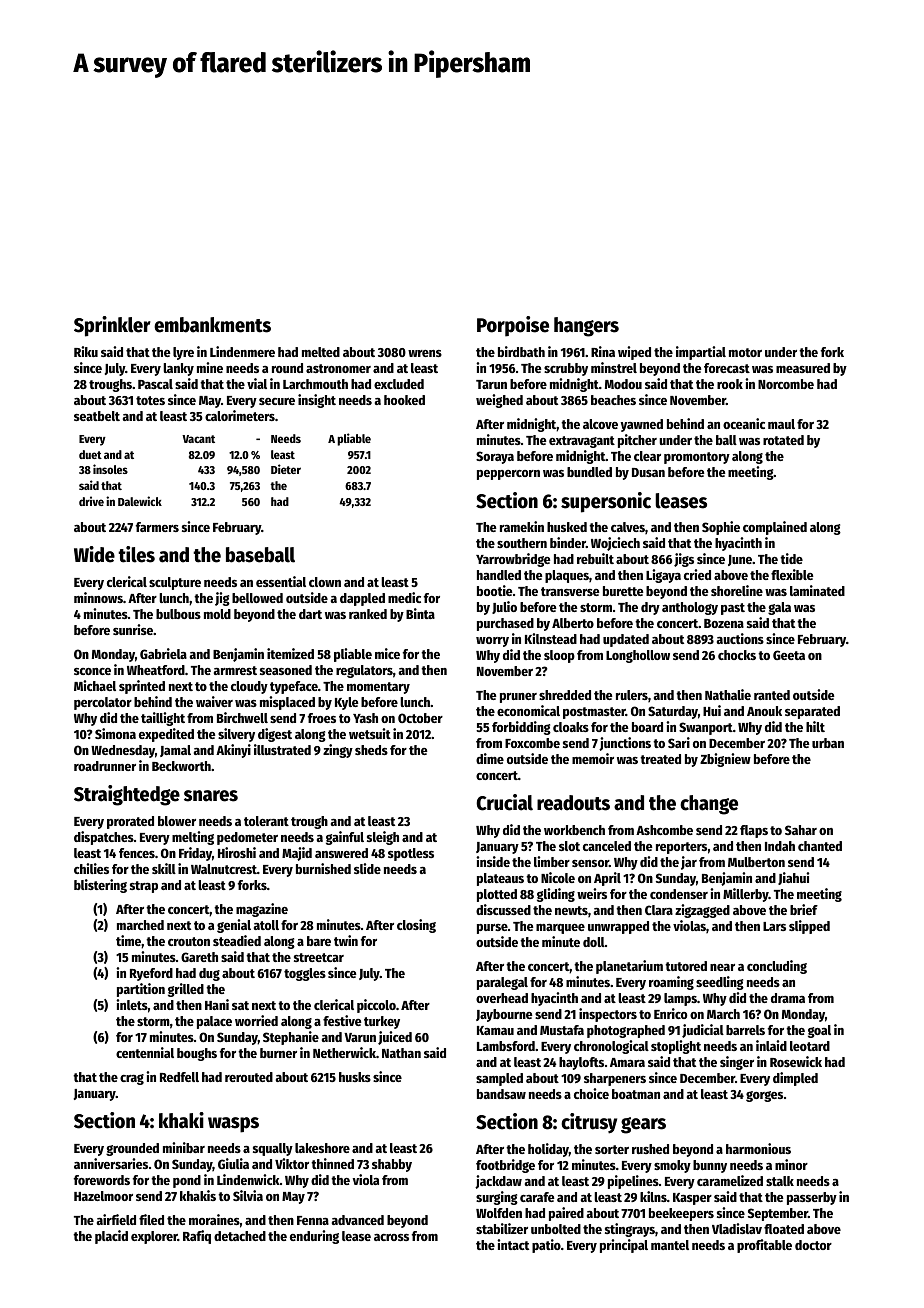 Image resolution: width=924 pixels, height=1308 pixels. I want to click on wrens, so click(425, 353).
